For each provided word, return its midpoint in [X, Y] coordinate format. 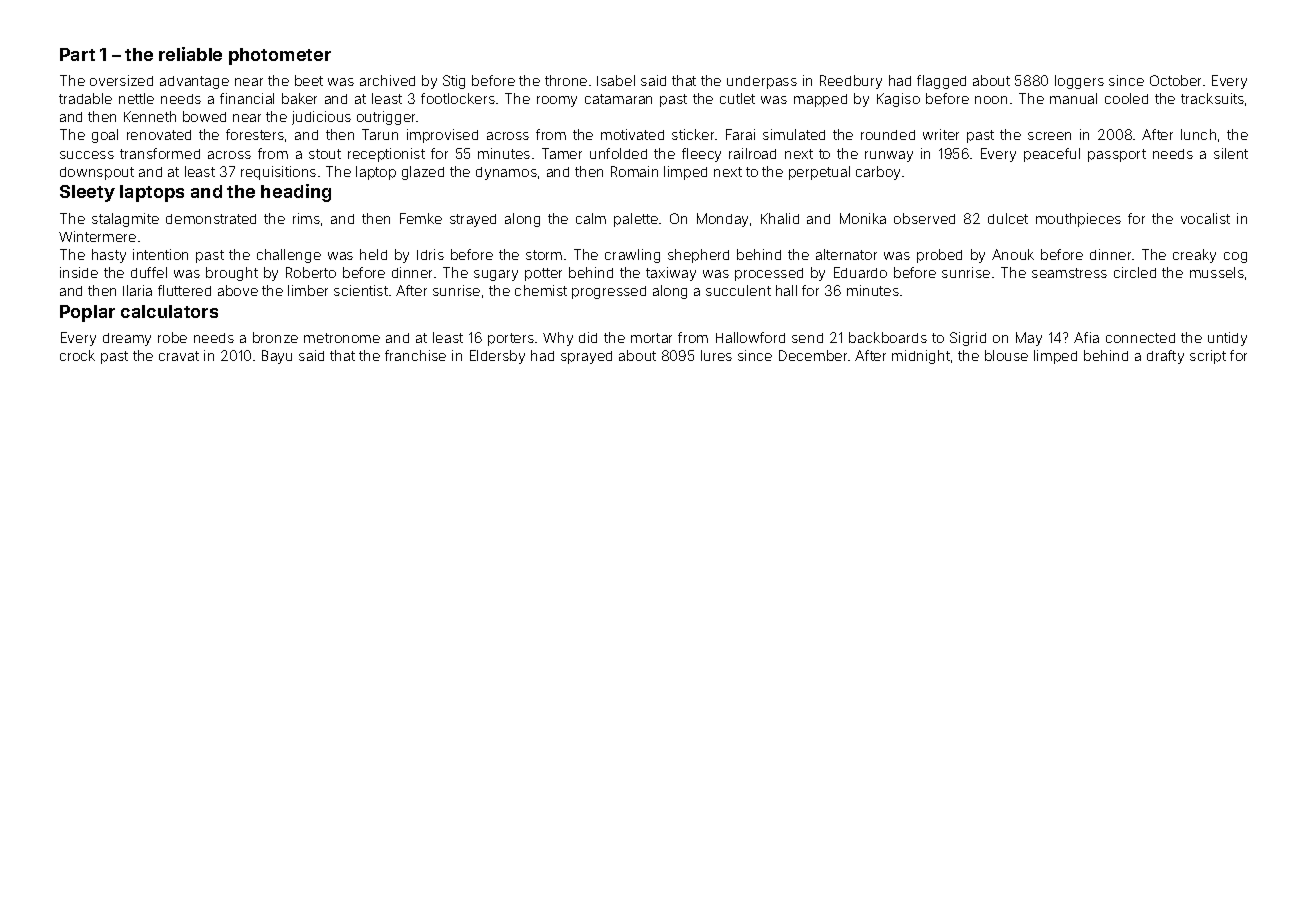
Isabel [616, 80]
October [1175, 80]
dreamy [127, 339]
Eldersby [497, 357]
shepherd [698, 256]
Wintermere [97, 236]
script [1208, 357]
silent [1231, 153]
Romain [634, 171]
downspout [97, 173]
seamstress [1069, 273]
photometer [280, 56]
